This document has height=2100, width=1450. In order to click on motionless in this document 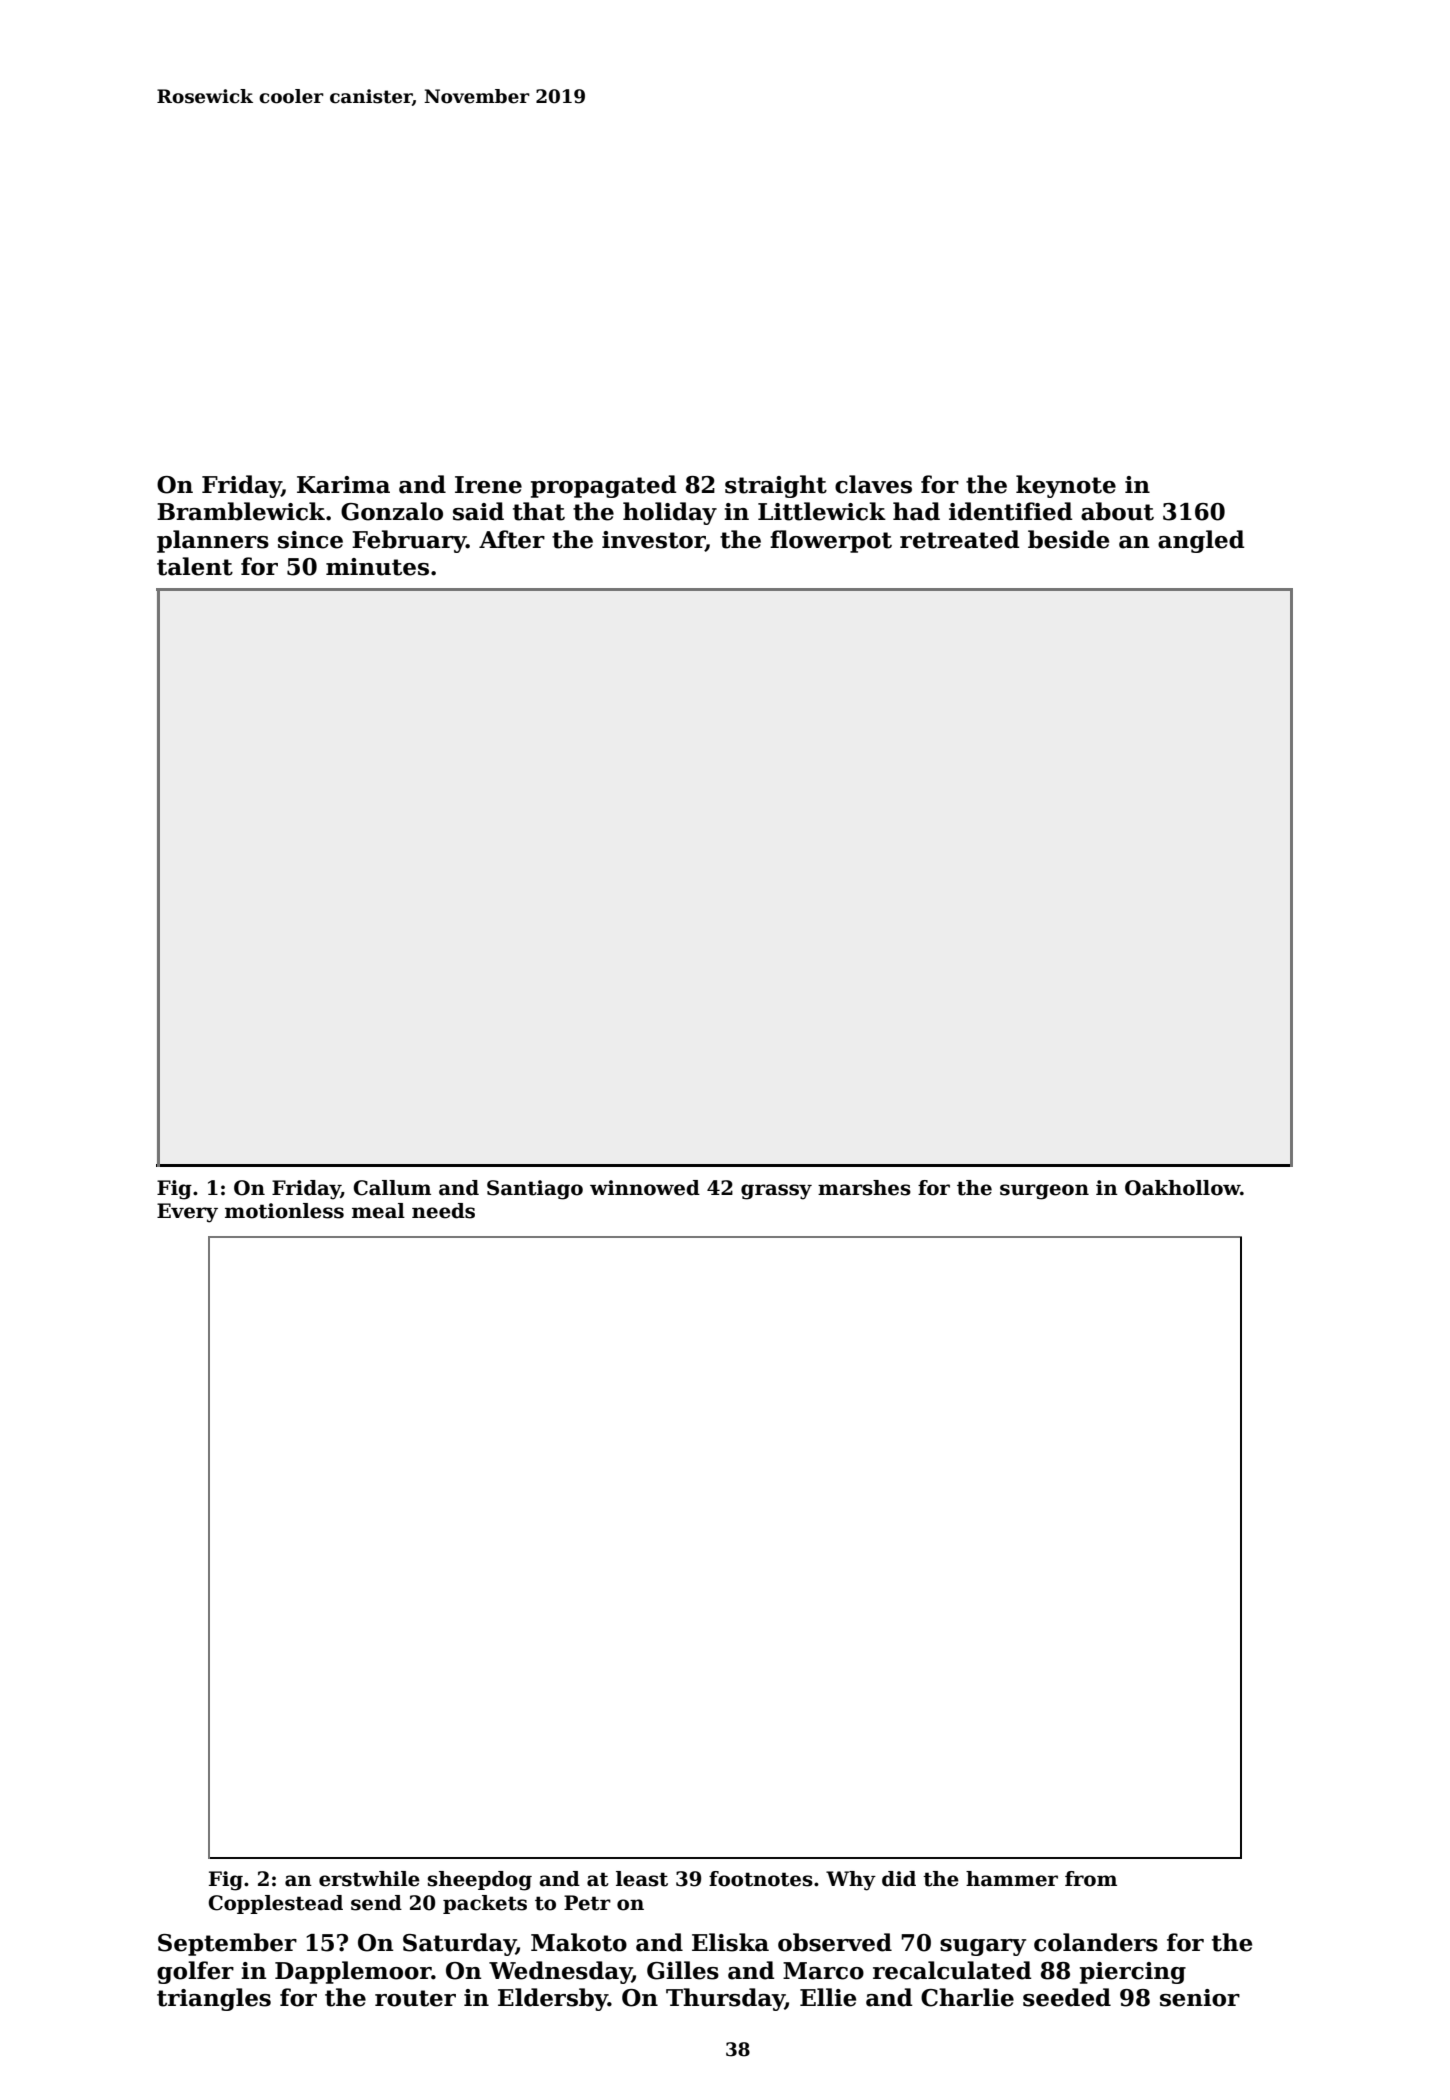, I will do `click(284, 1211)`.
